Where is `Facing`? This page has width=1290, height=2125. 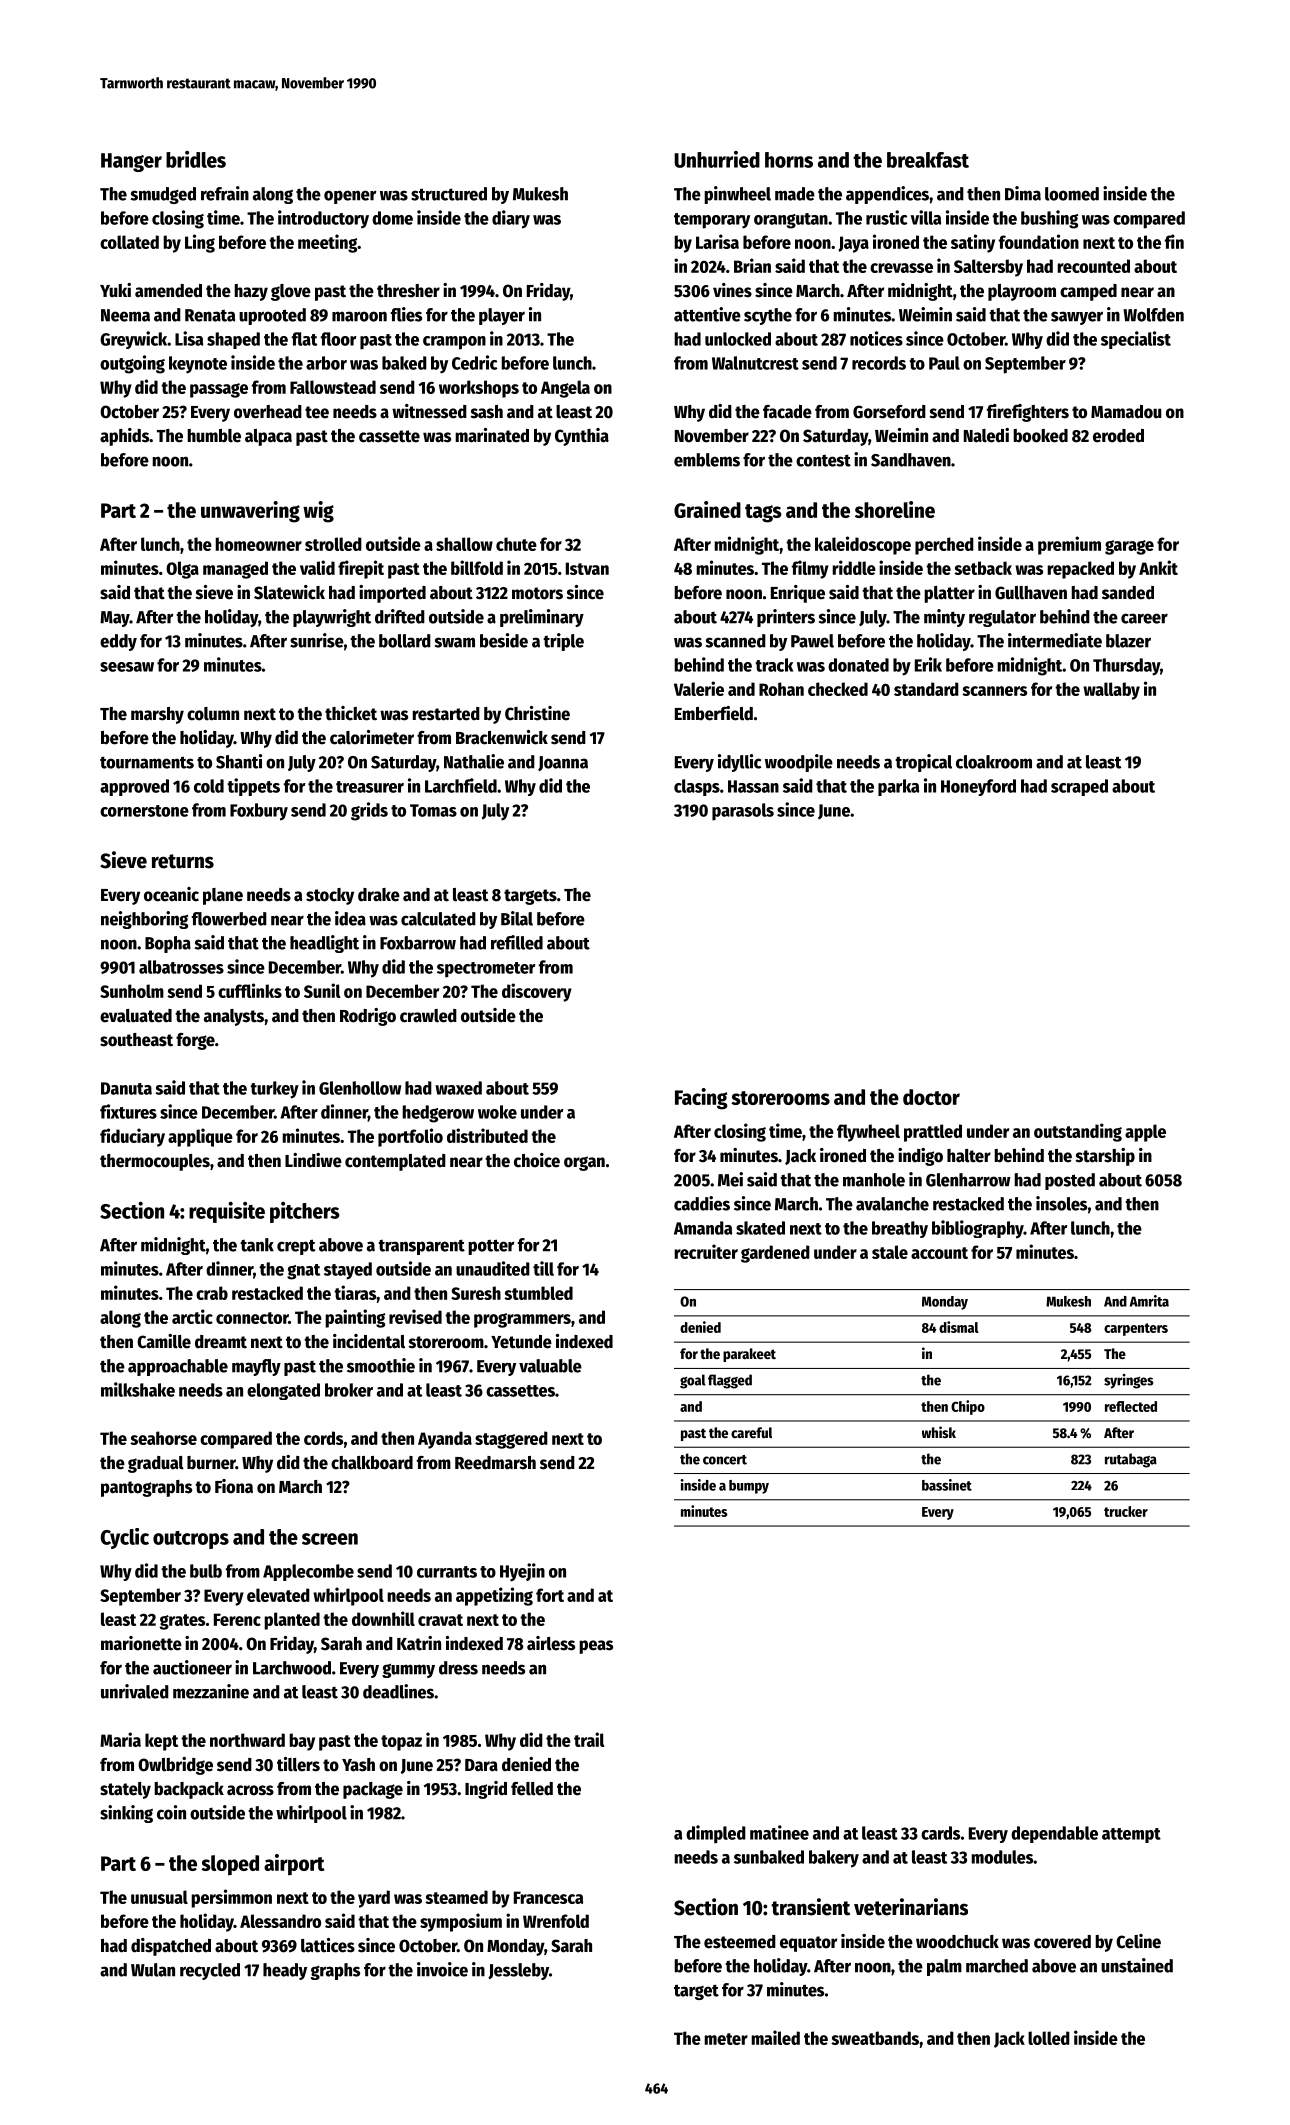 Facing is located at coordinates (701, 1099).
